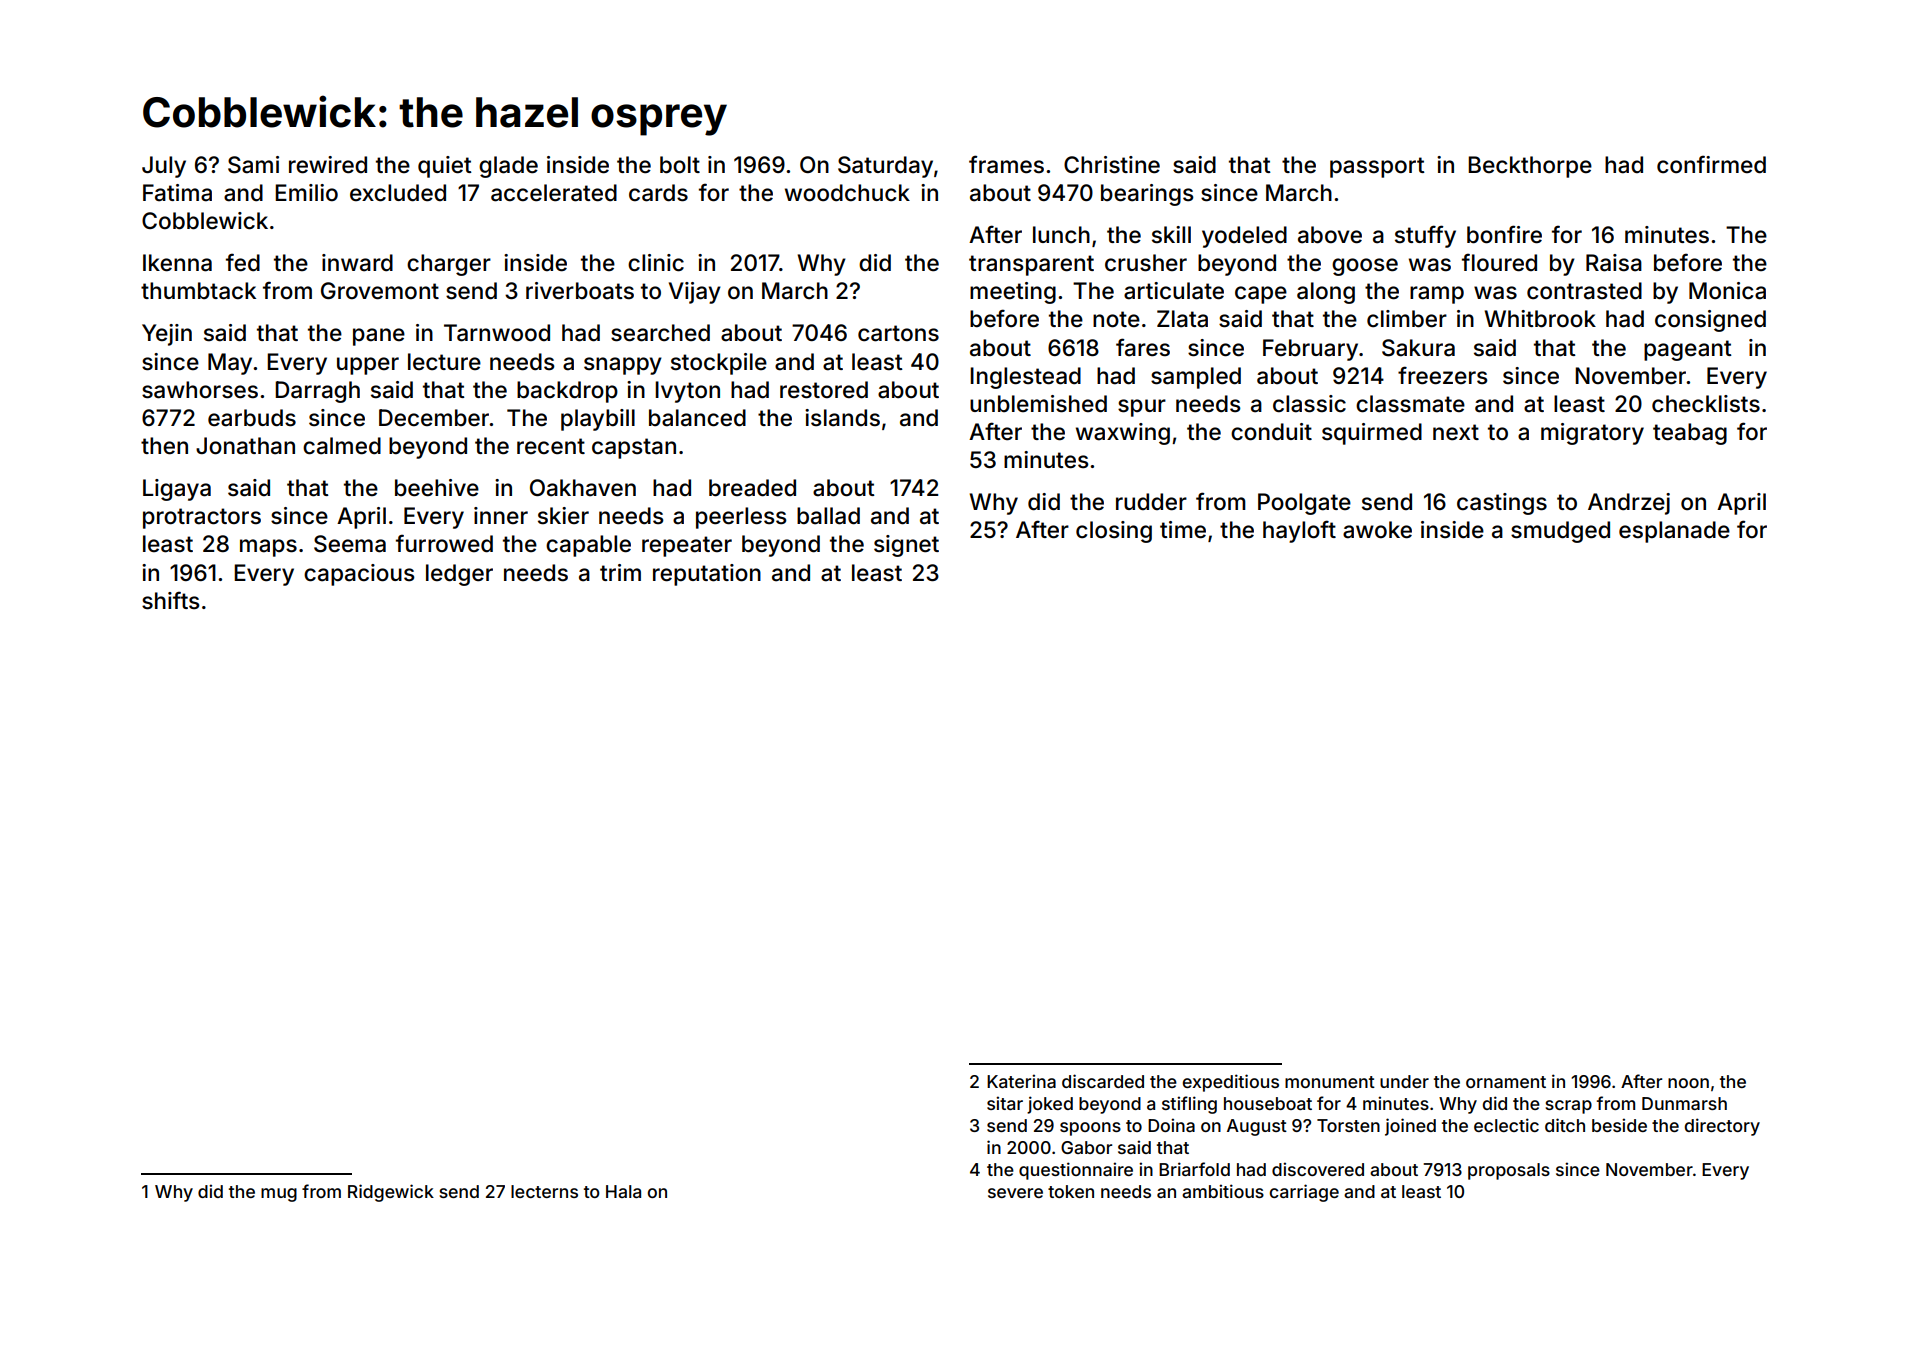 This page has width=1909, height=1350. What do you see at coordinates (391, 1193) in the page?
I see `Ridgewick` at bounding box center [391, 1193].
